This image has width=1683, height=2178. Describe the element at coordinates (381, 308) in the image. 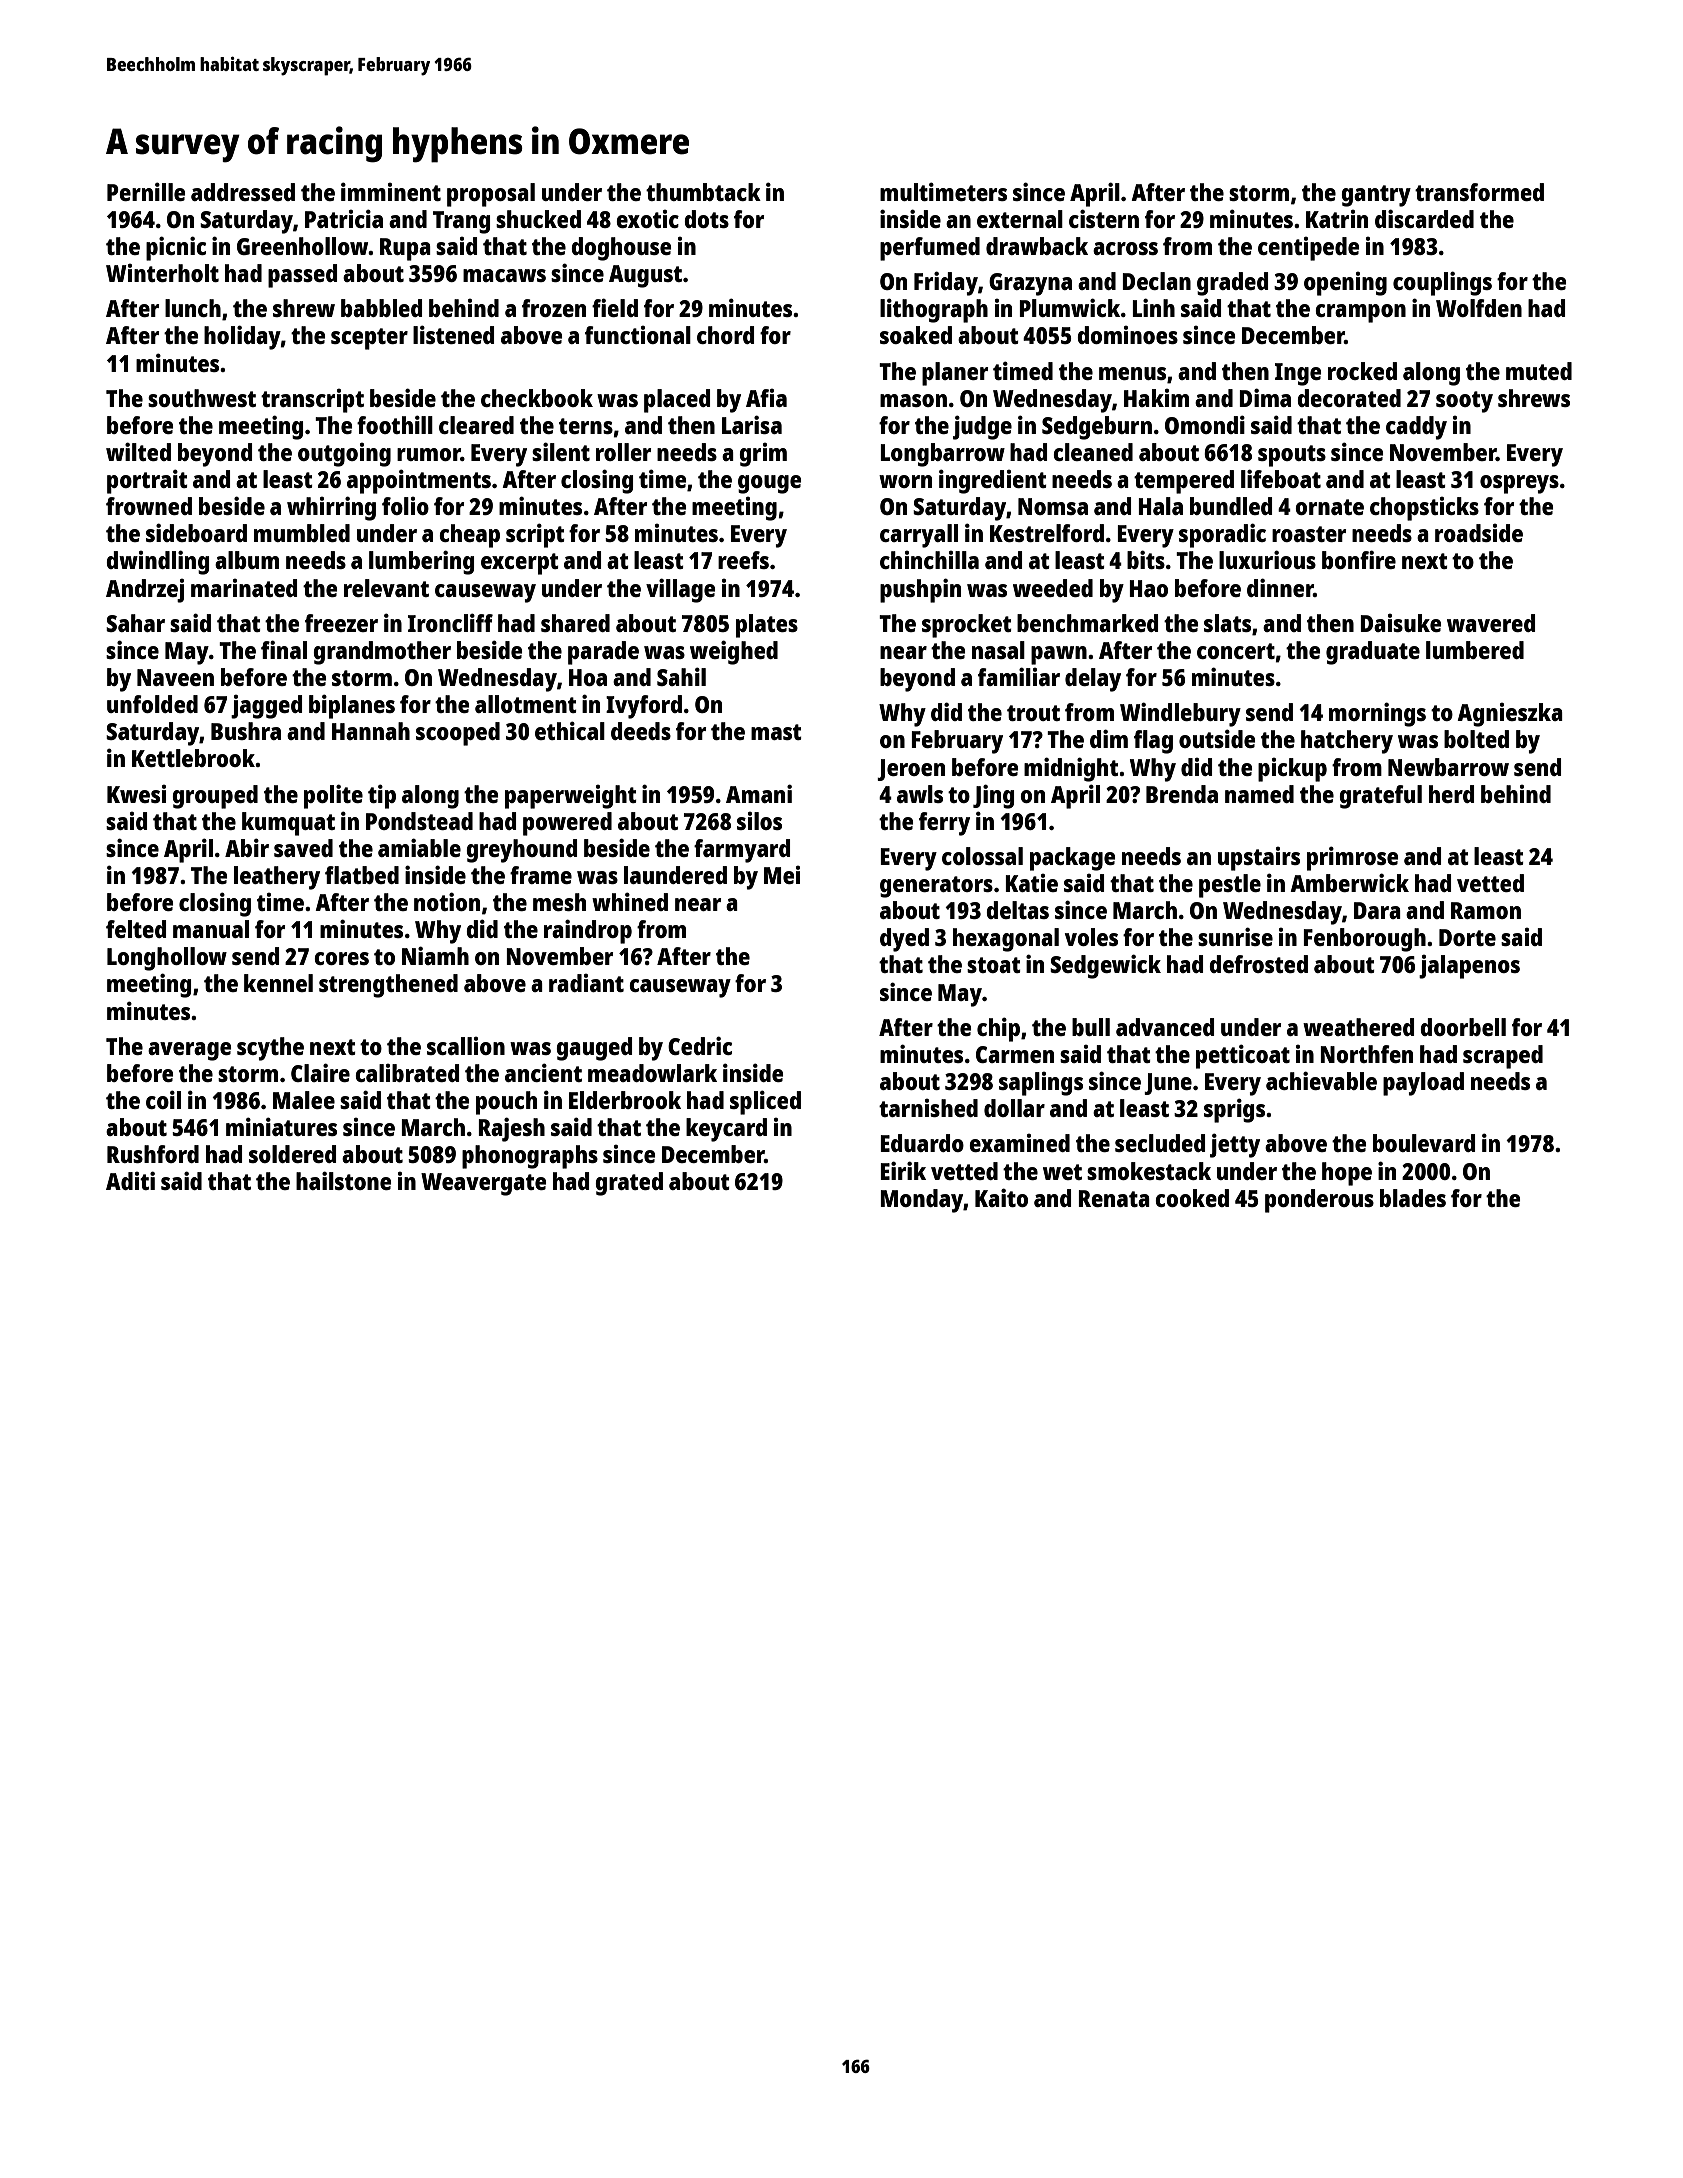

I see `babbled` at that location.
